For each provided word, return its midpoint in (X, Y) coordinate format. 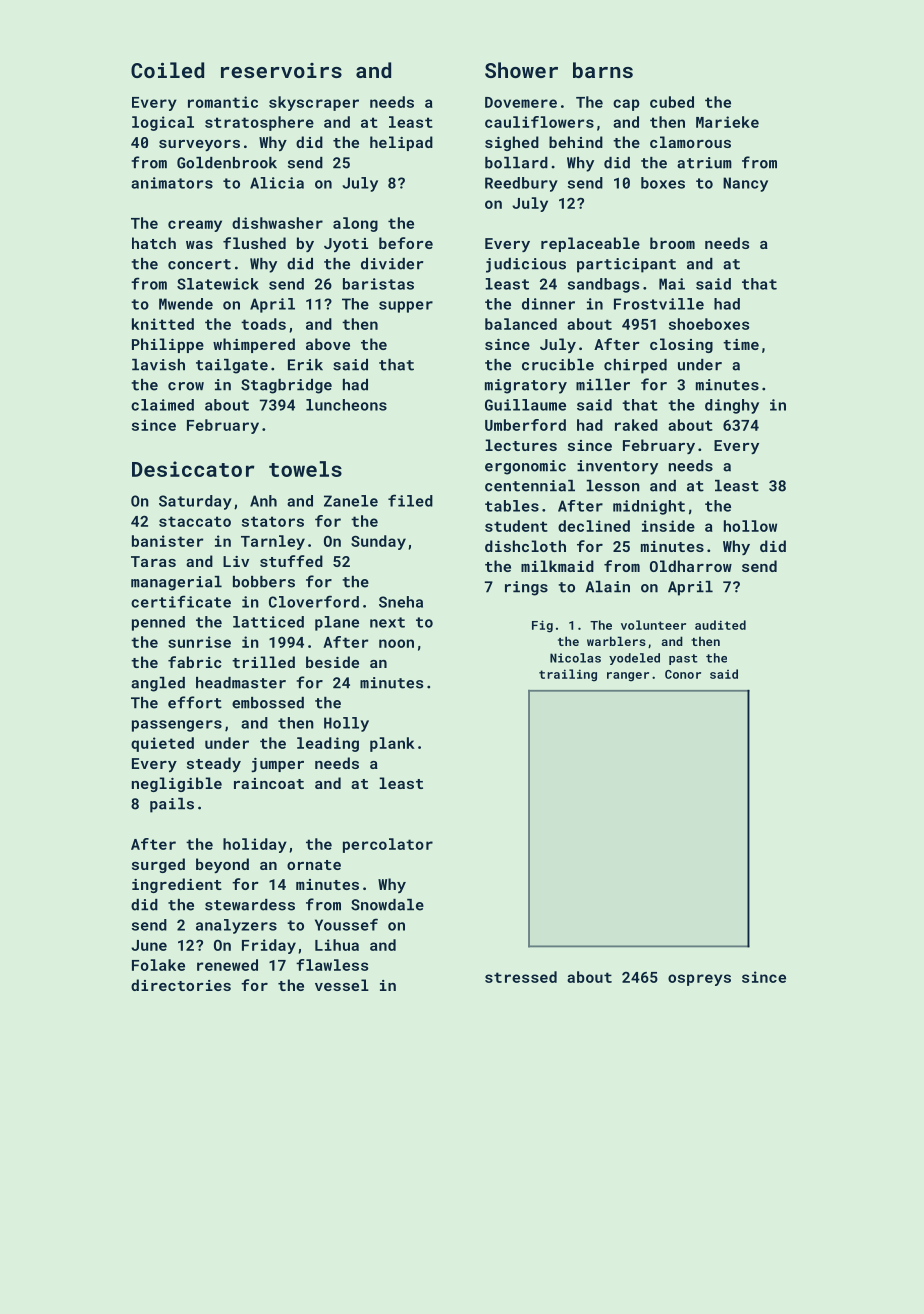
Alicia (277, 183)
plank (392, 744)
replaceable (590, 244)
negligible (177, 784)
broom (672, 243)
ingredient (177, 885)
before (406, 243)
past (683, 659)
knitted (163, 324)
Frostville (659, 304)
